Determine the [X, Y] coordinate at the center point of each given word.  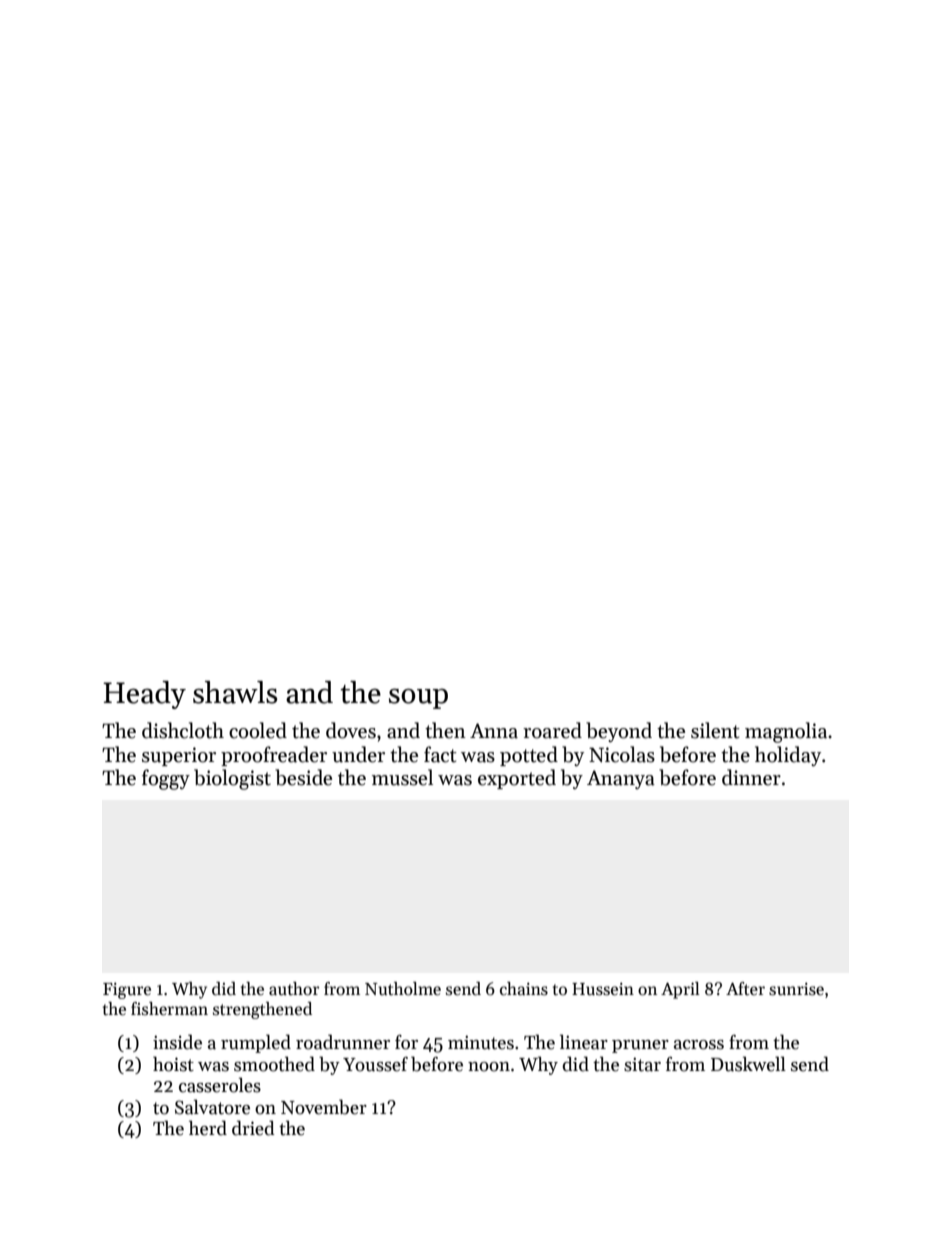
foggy [166, 779]
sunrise [796, 989]
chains [524, 989]
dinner [751, 777]
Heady [144, 695]
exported [517, 779]
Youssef [375, 1064]
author [294, 989]
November [324, 1107]
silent [715, 730]
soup [418, 698]
